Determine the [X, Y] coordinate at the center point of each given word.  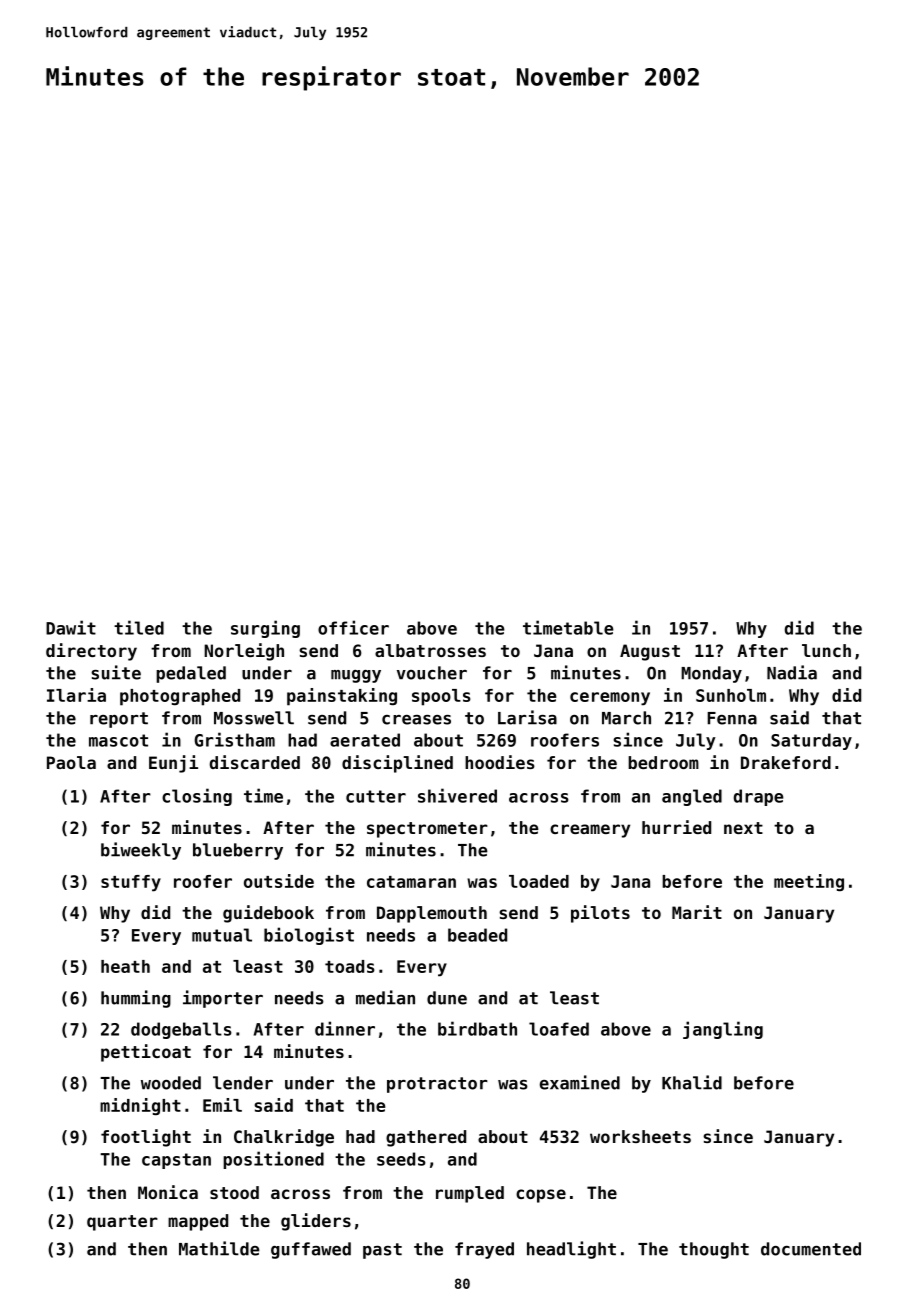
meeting [809, 882]
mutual [222, 935]
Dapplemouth [432, 914]
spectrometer [427, 830]
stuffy [131, 883]
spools [441, 697]
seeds [401, 1159]
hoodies [500, 762]
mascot [118, 740]
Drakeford [786, 762]
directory [91, 652]
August [650, 652]
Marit [697, 912]
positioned [273, 1160]
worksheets [640, 1136]
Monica [168, 1192]
